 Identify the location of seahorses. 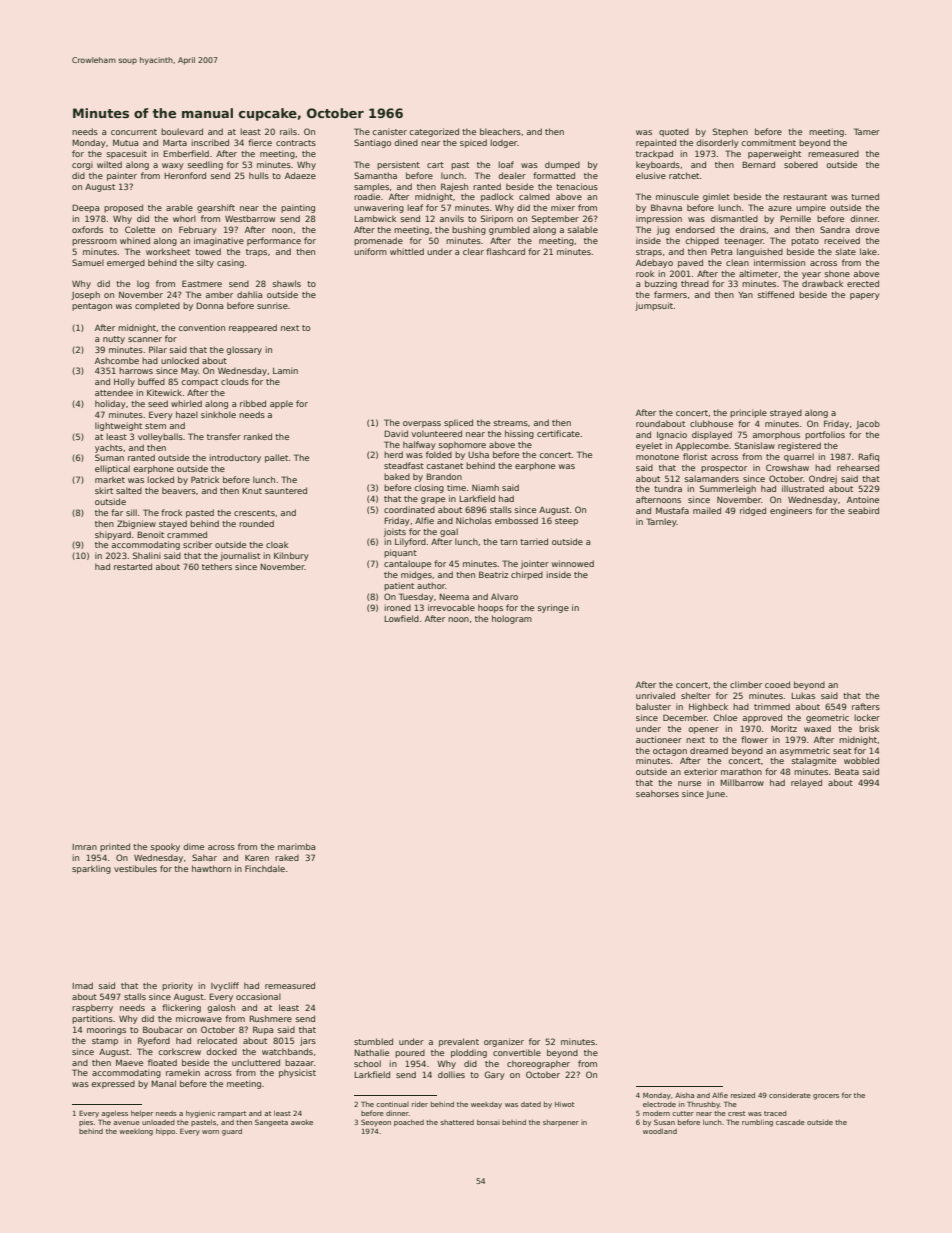
(657, 793).
